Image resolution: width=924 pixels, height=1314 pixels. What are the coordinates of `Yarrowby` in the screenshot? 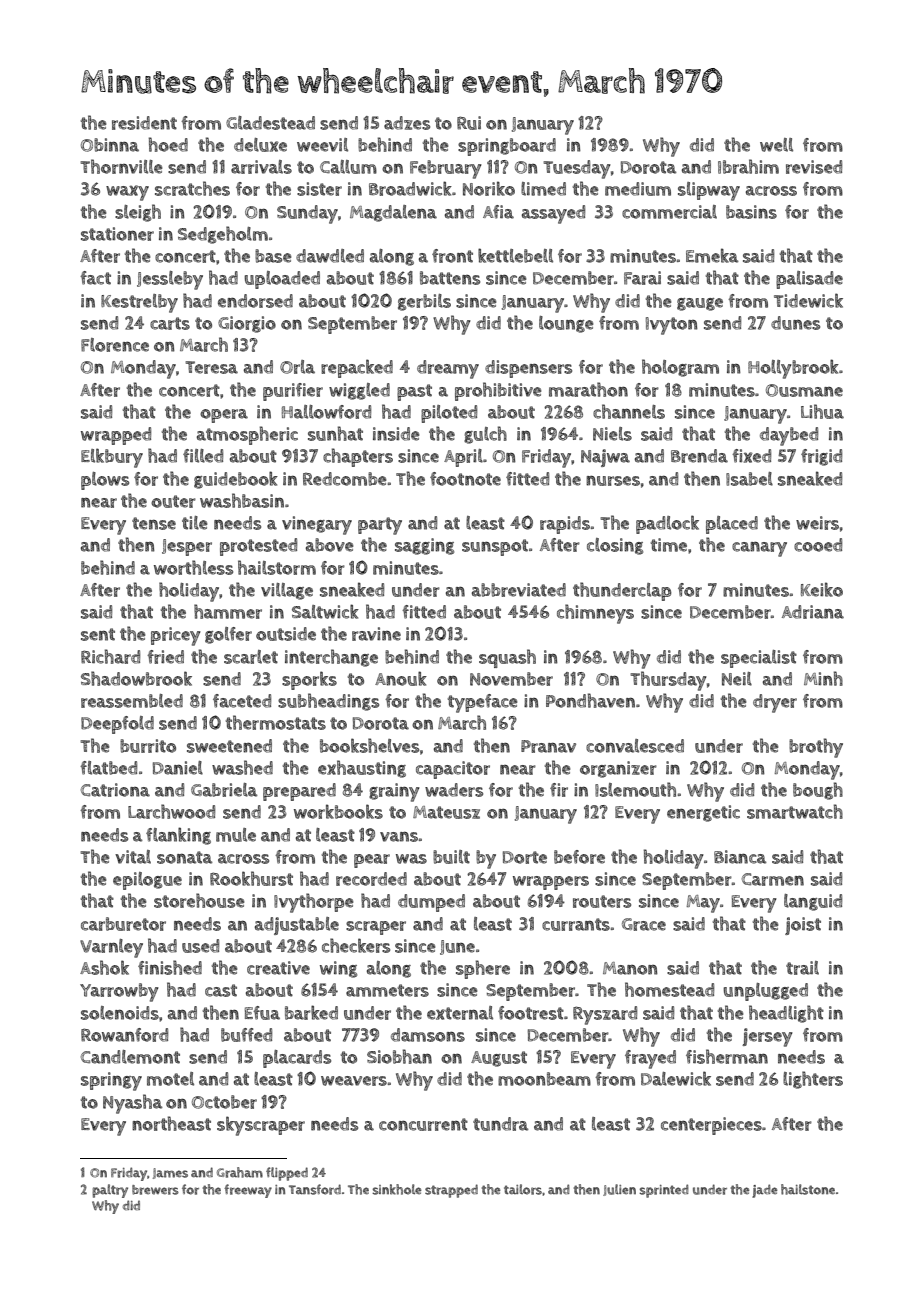 It's located at (119, 992).
